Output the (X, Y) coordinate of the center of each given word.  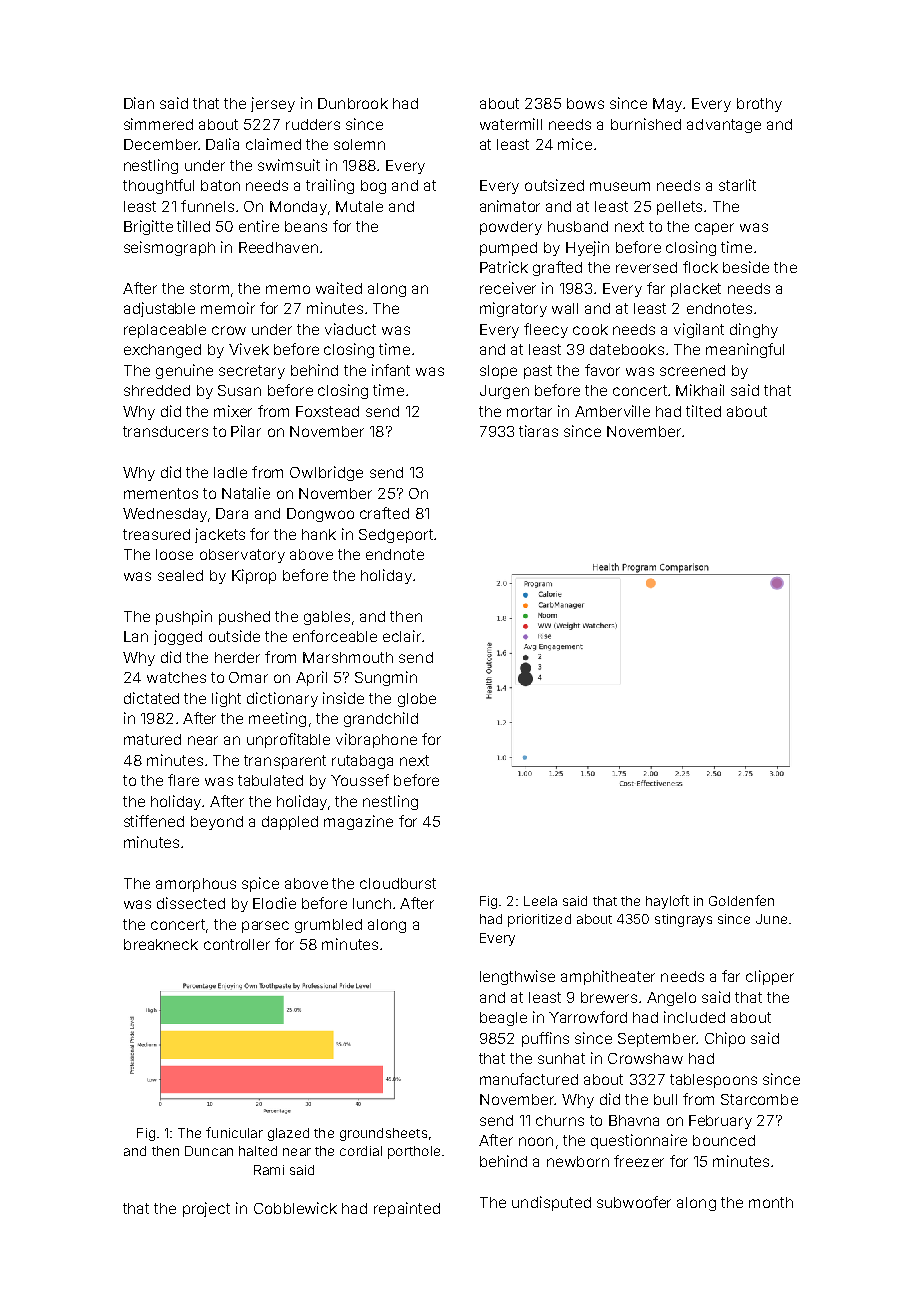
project (206, 1209)
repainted (407, 1209)
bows (585, 103)
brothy (759, 105)
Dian (139, 103)
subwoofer (634, 1202)
